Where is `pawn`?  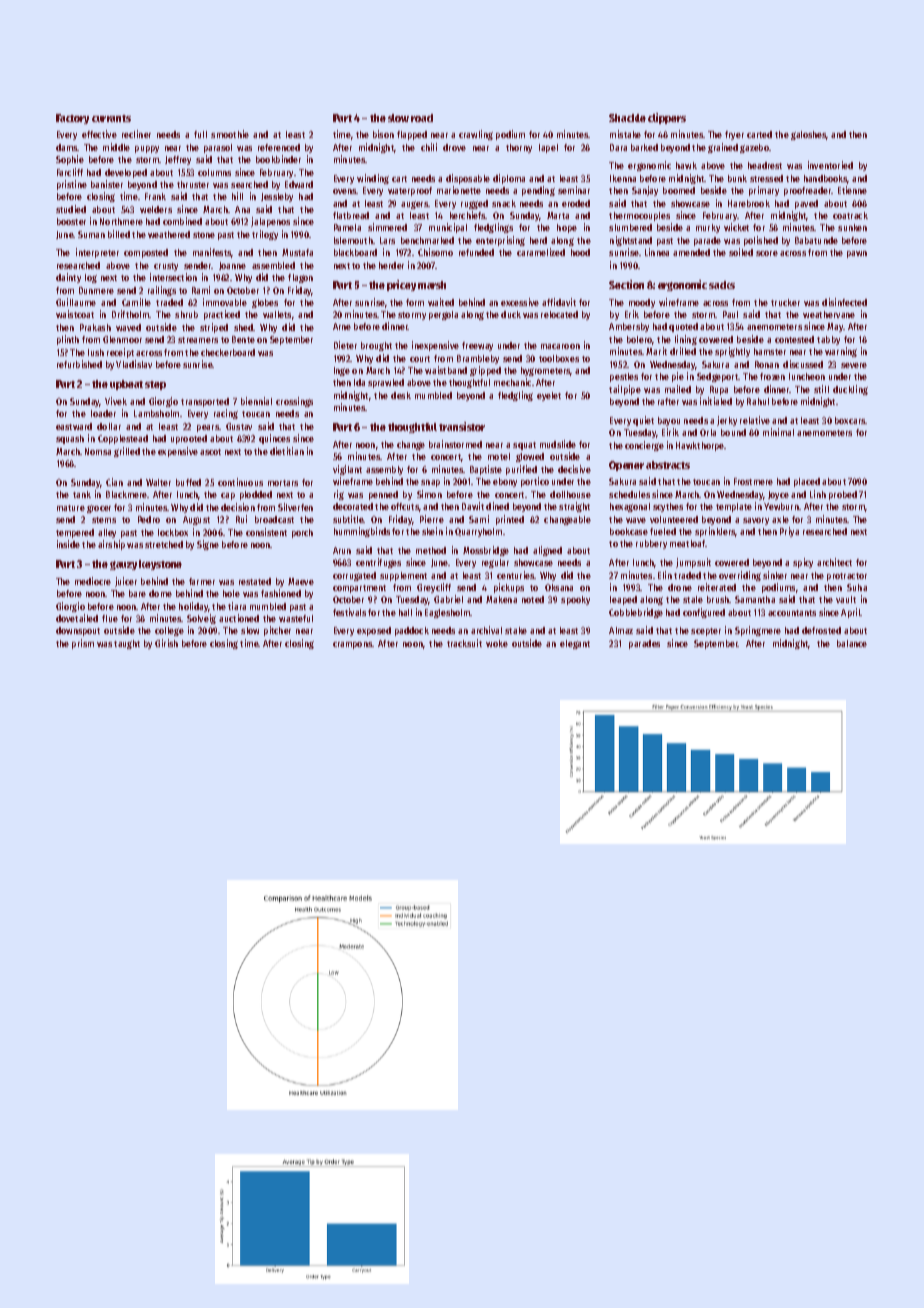
pawn is located at coordinates (857, 254).
